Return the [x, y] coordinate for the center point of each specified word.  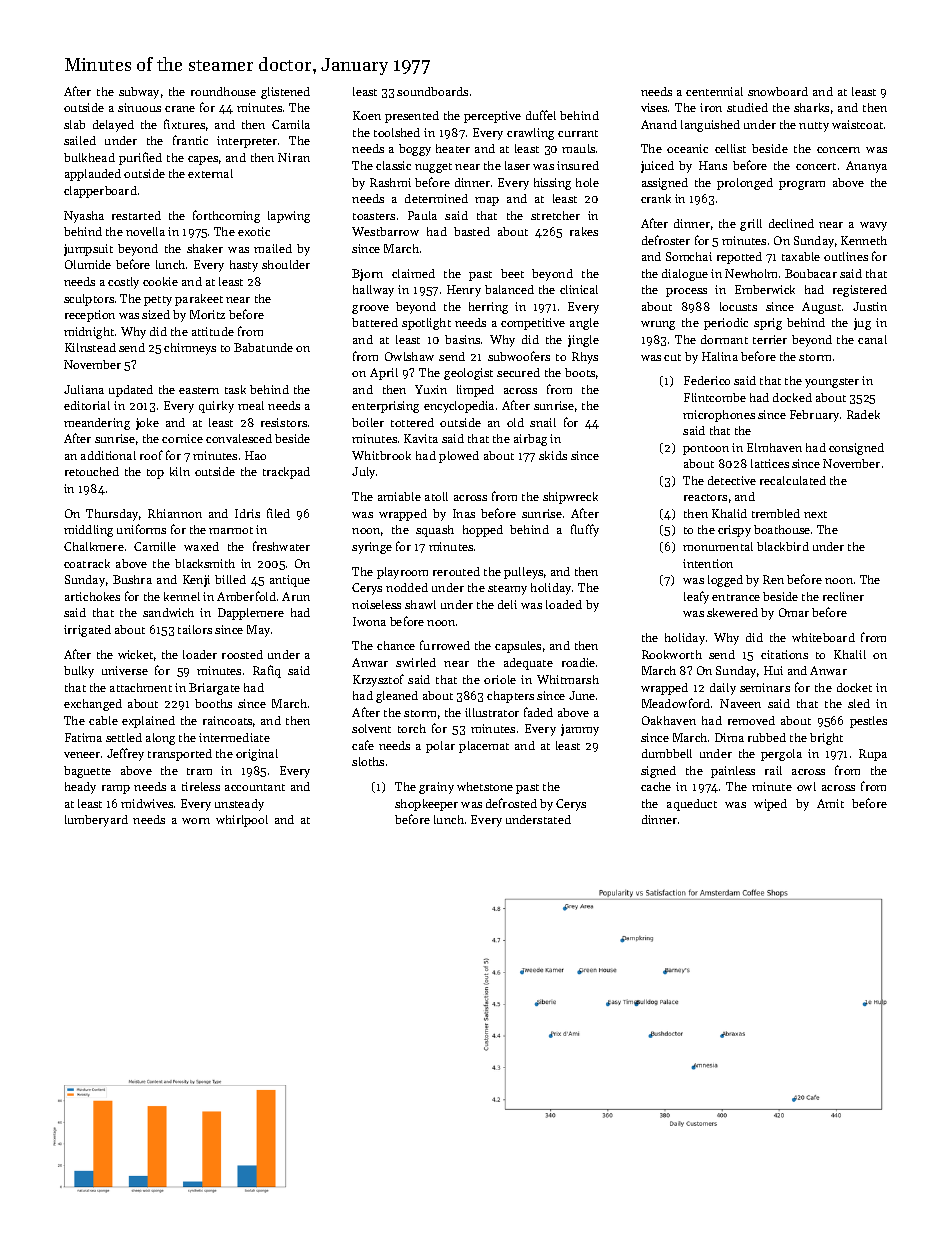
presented [412, 117]
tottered [412, 422]
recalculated [793, 480]
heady [80, 788]
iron [711, 107]
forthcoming [226, 216]
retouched [92, 471]
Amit [830, 803]
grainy [436, 788]
